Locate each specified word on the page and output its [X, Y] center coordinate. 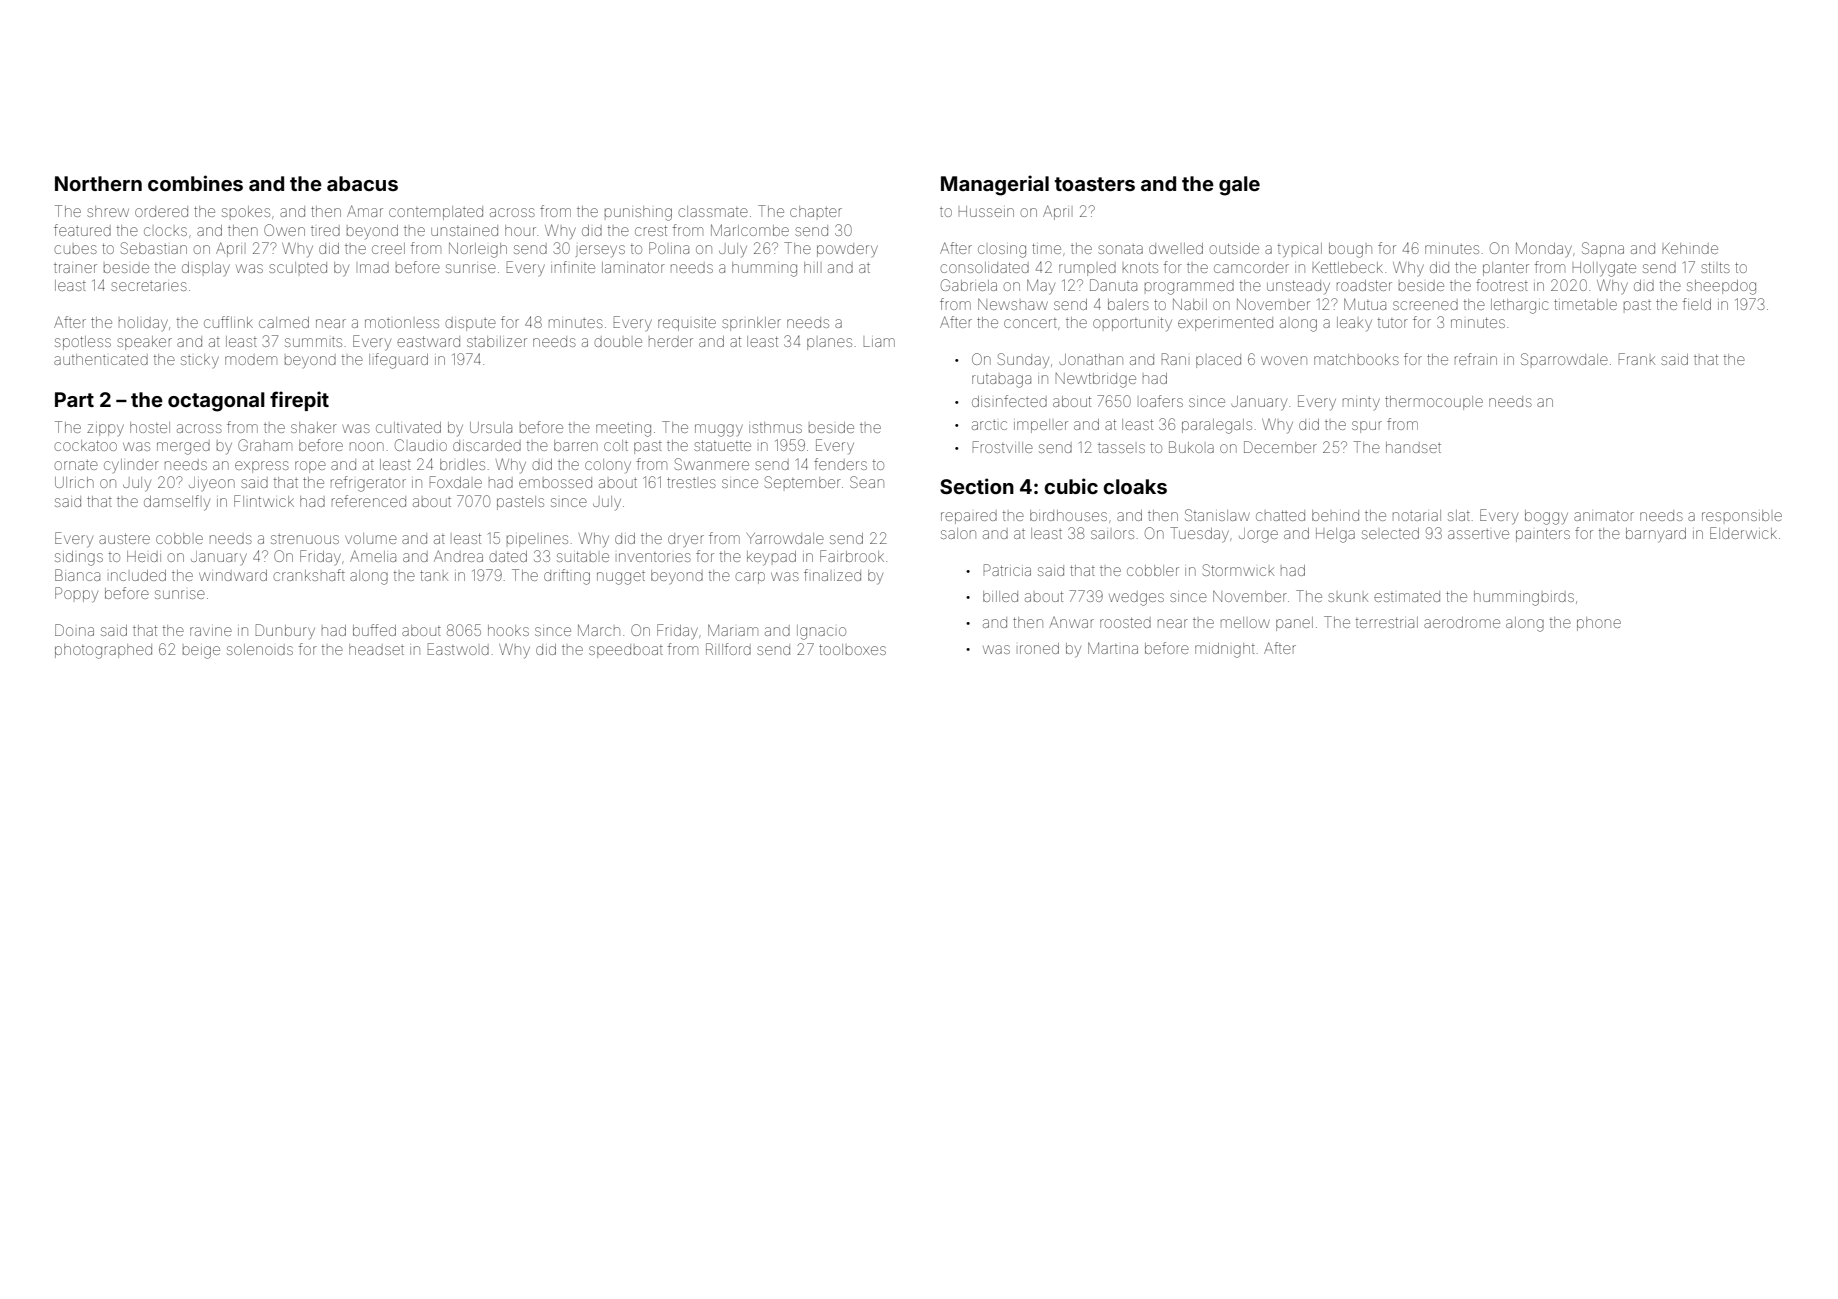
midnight [1225, 650]
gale [1239, 186]
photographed [103, 651]
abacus [362, 183]
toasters [1095, 184]
